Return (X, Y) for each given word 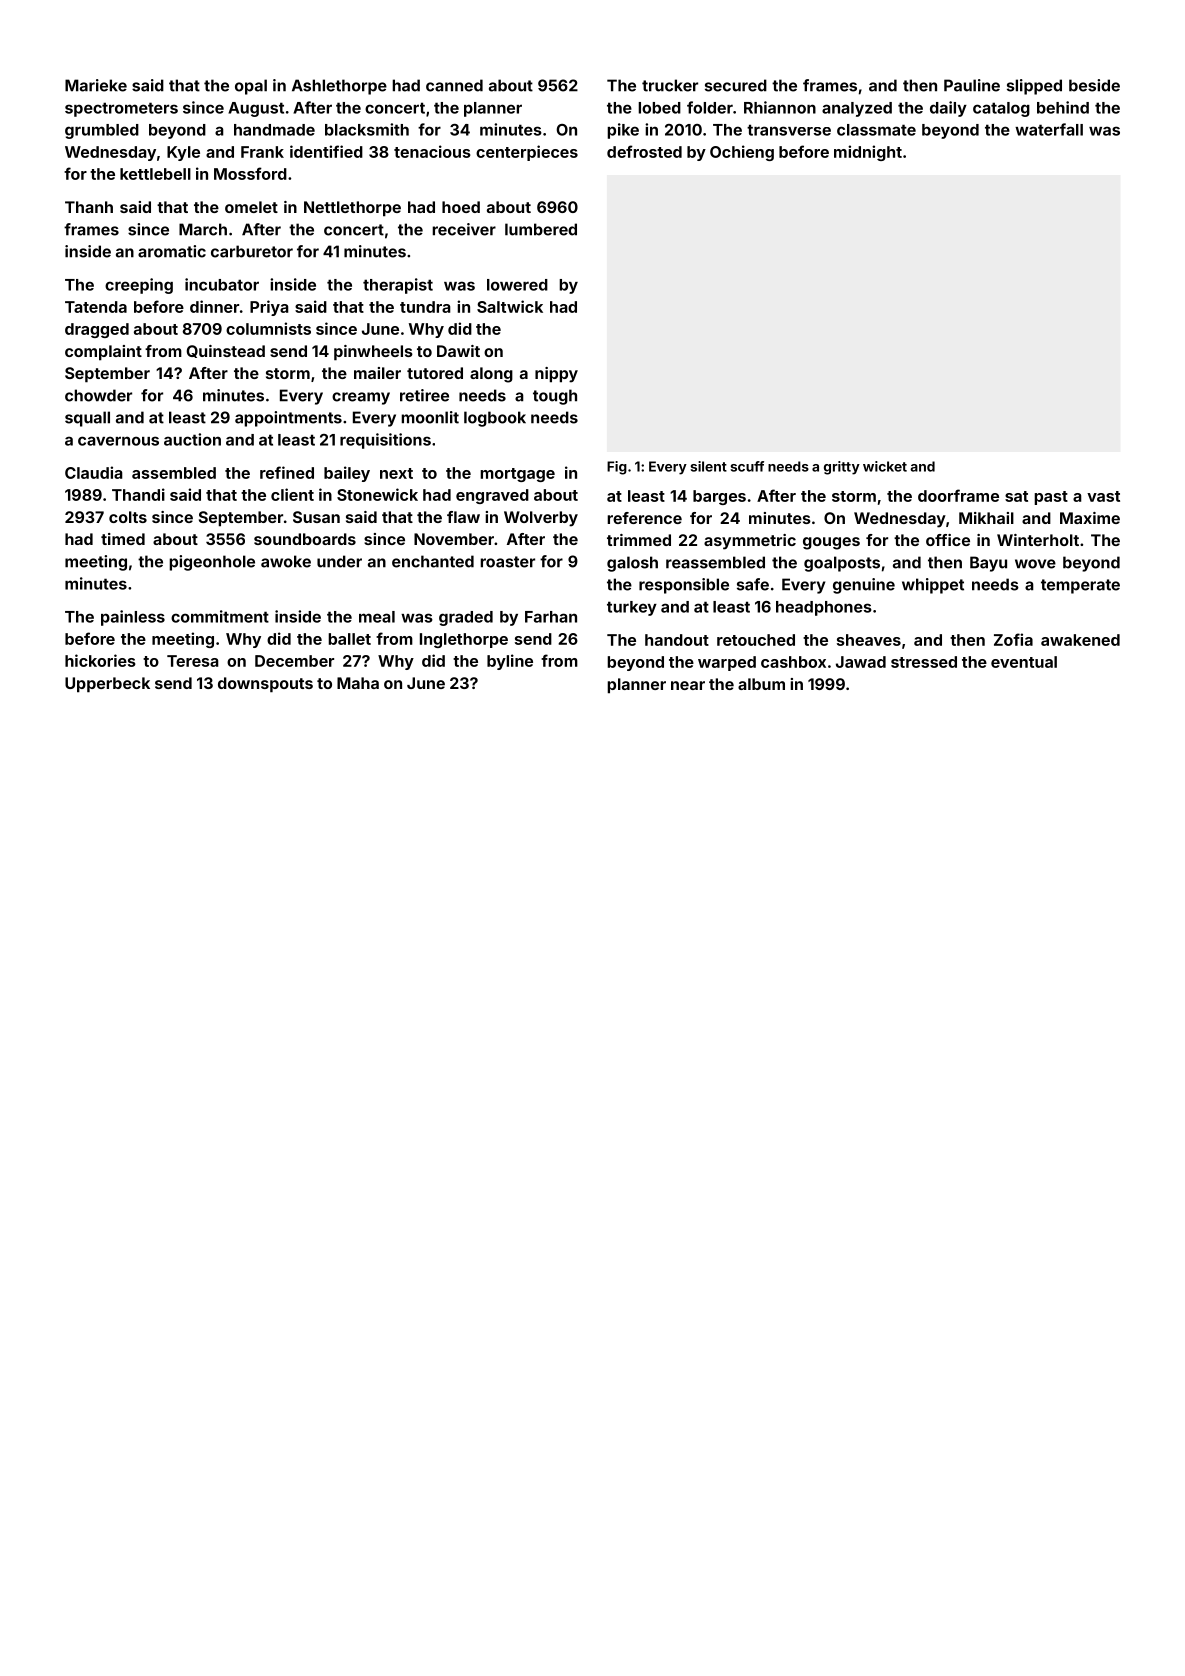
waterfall (1049, 129)
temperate (1080, 586)
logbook (495, 419)
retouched (756, 640)
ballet (349, 639)
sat (1016, 496)
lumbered (541, 229)
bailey (347, 474)
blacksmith (367, 129)
